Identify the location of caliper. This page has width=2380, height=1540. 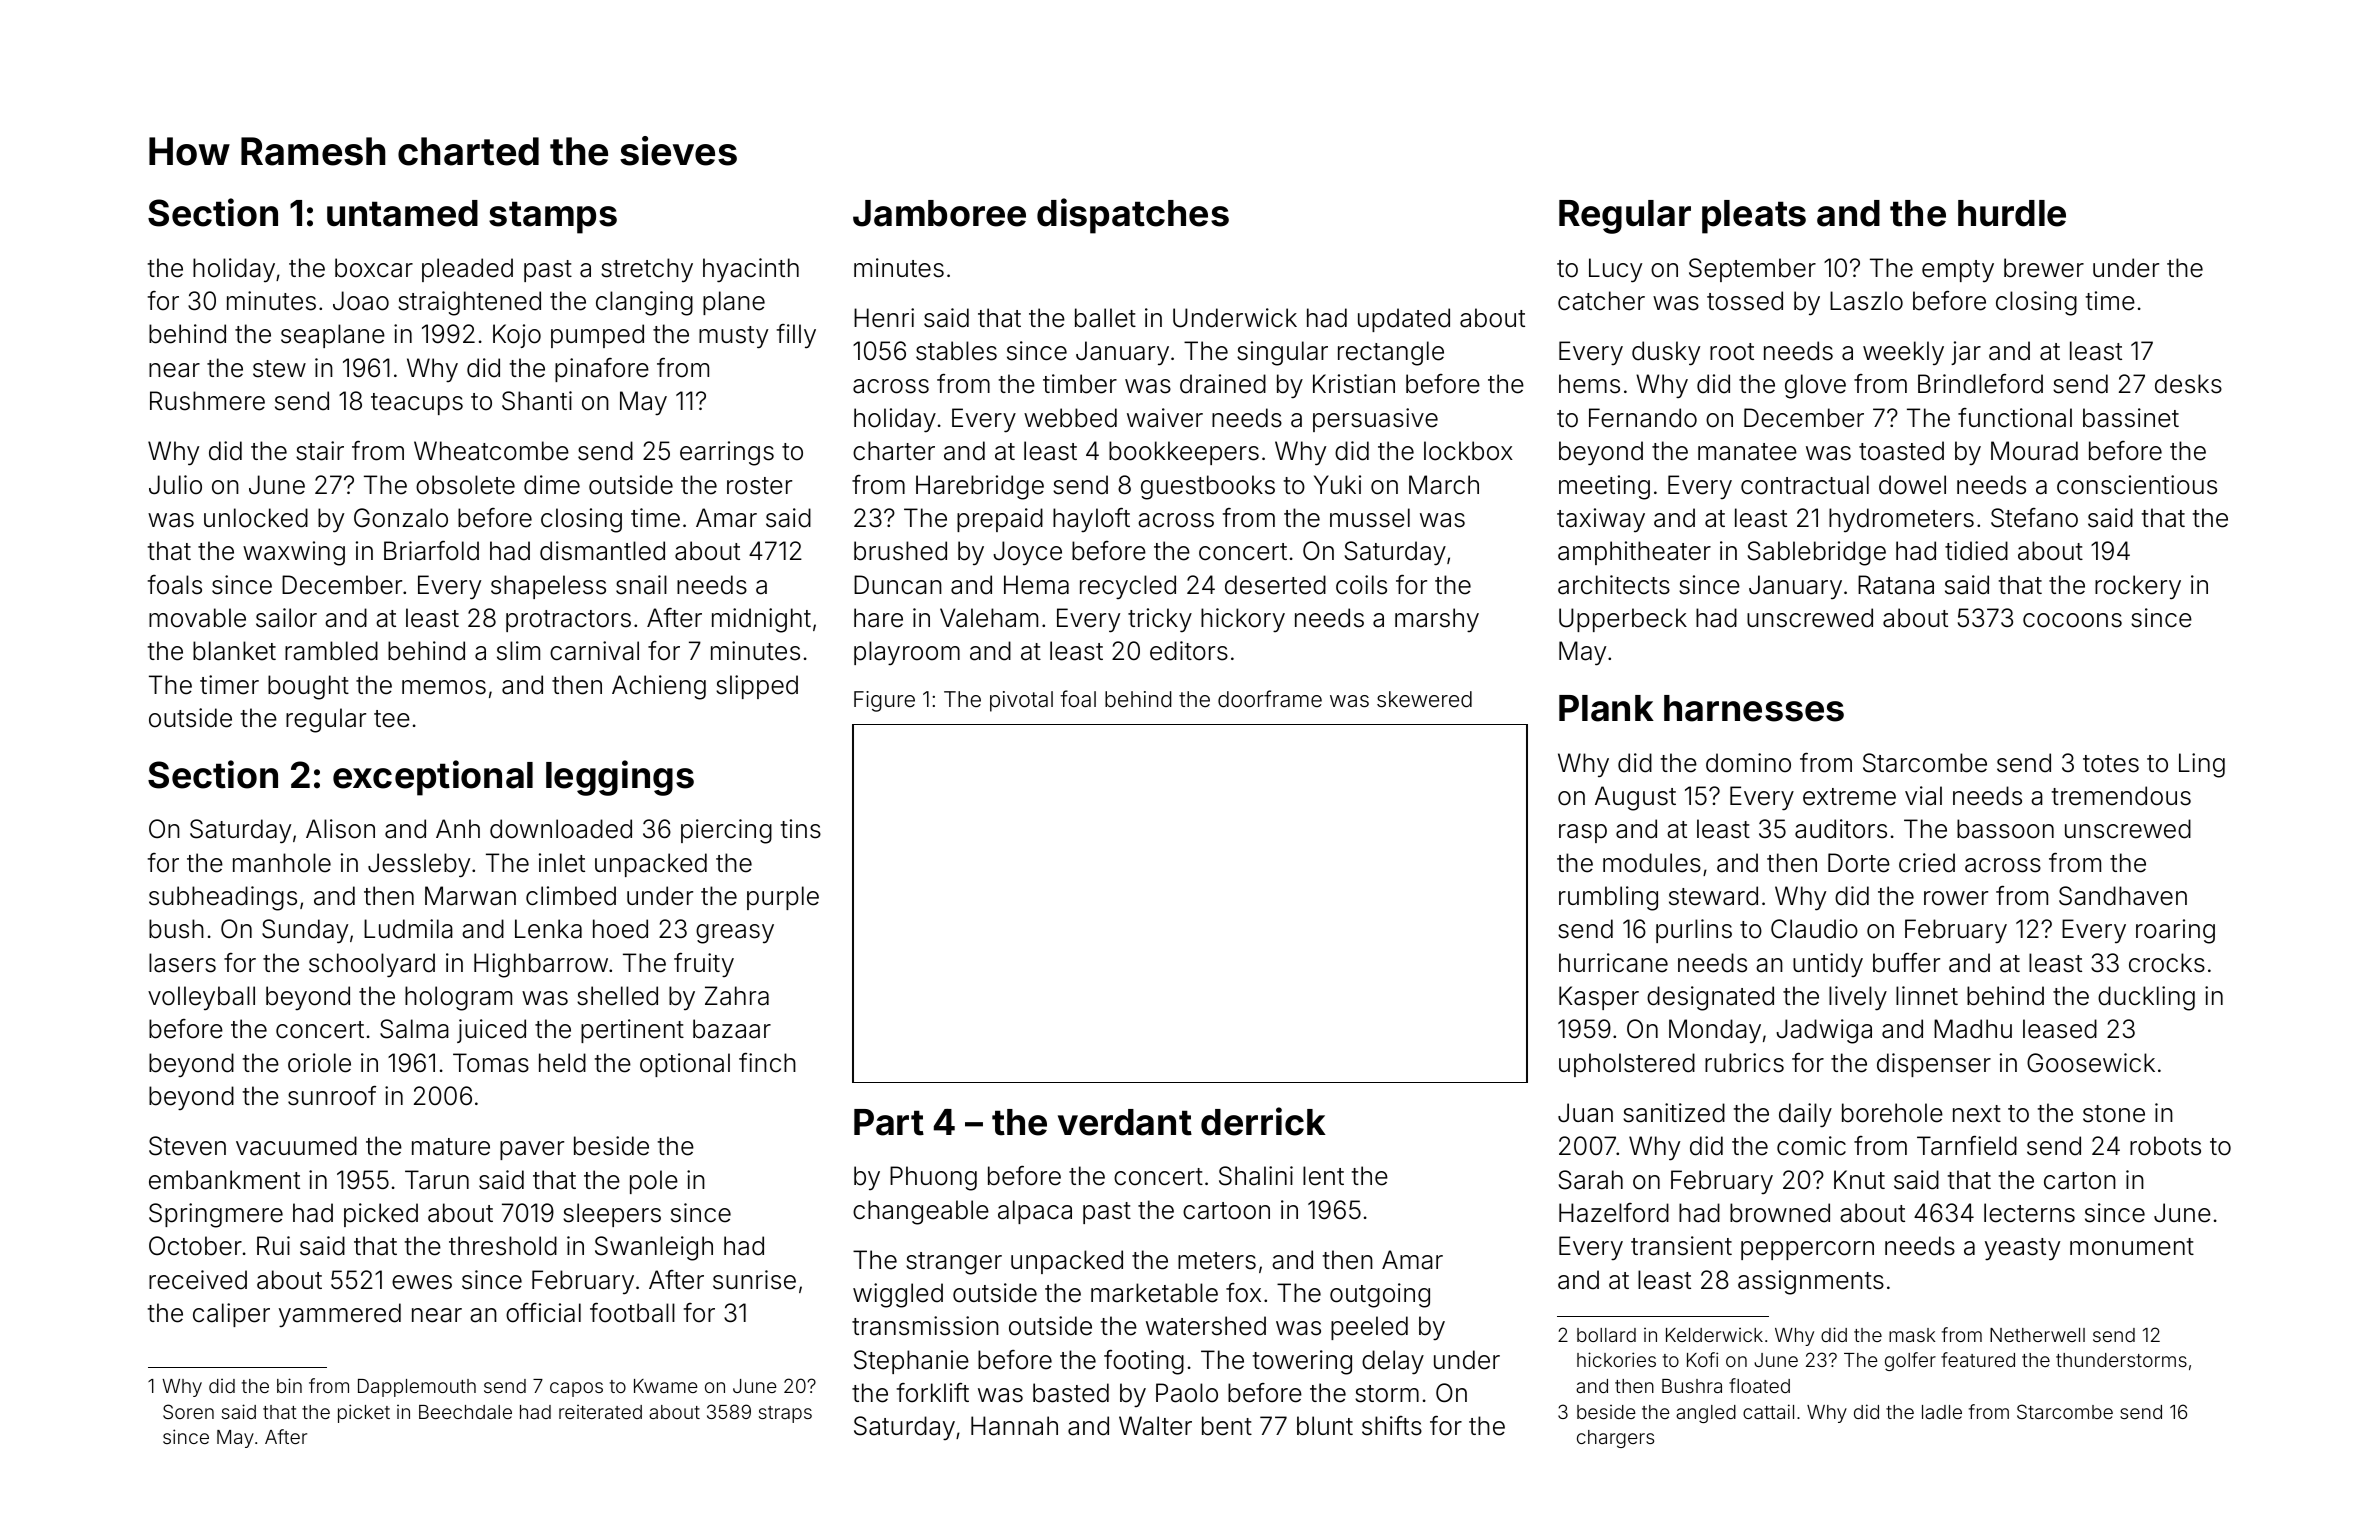
(231, 1315).
